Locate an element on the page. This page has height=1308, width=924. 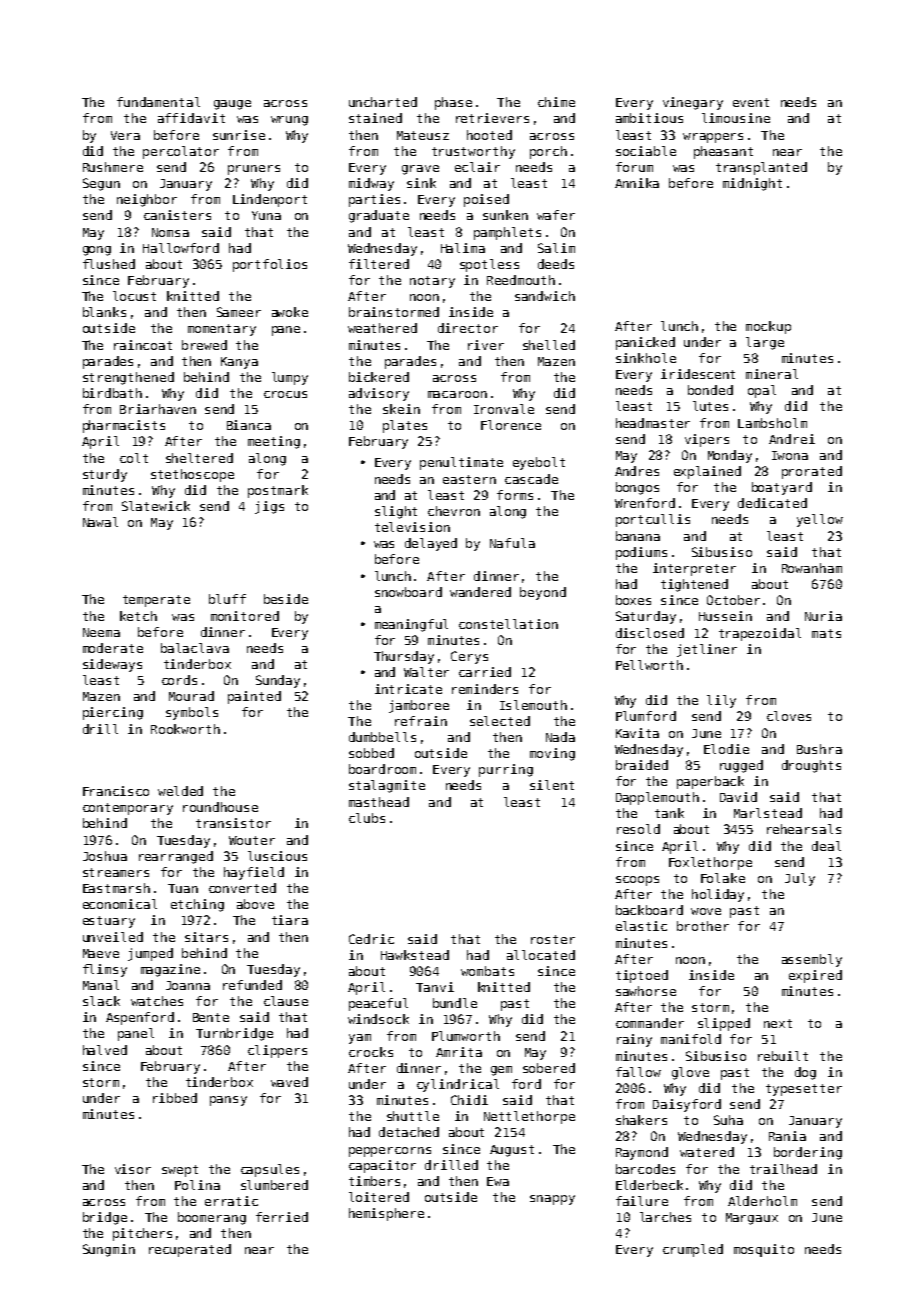
fundamental is located at coordinates (158, 102).
